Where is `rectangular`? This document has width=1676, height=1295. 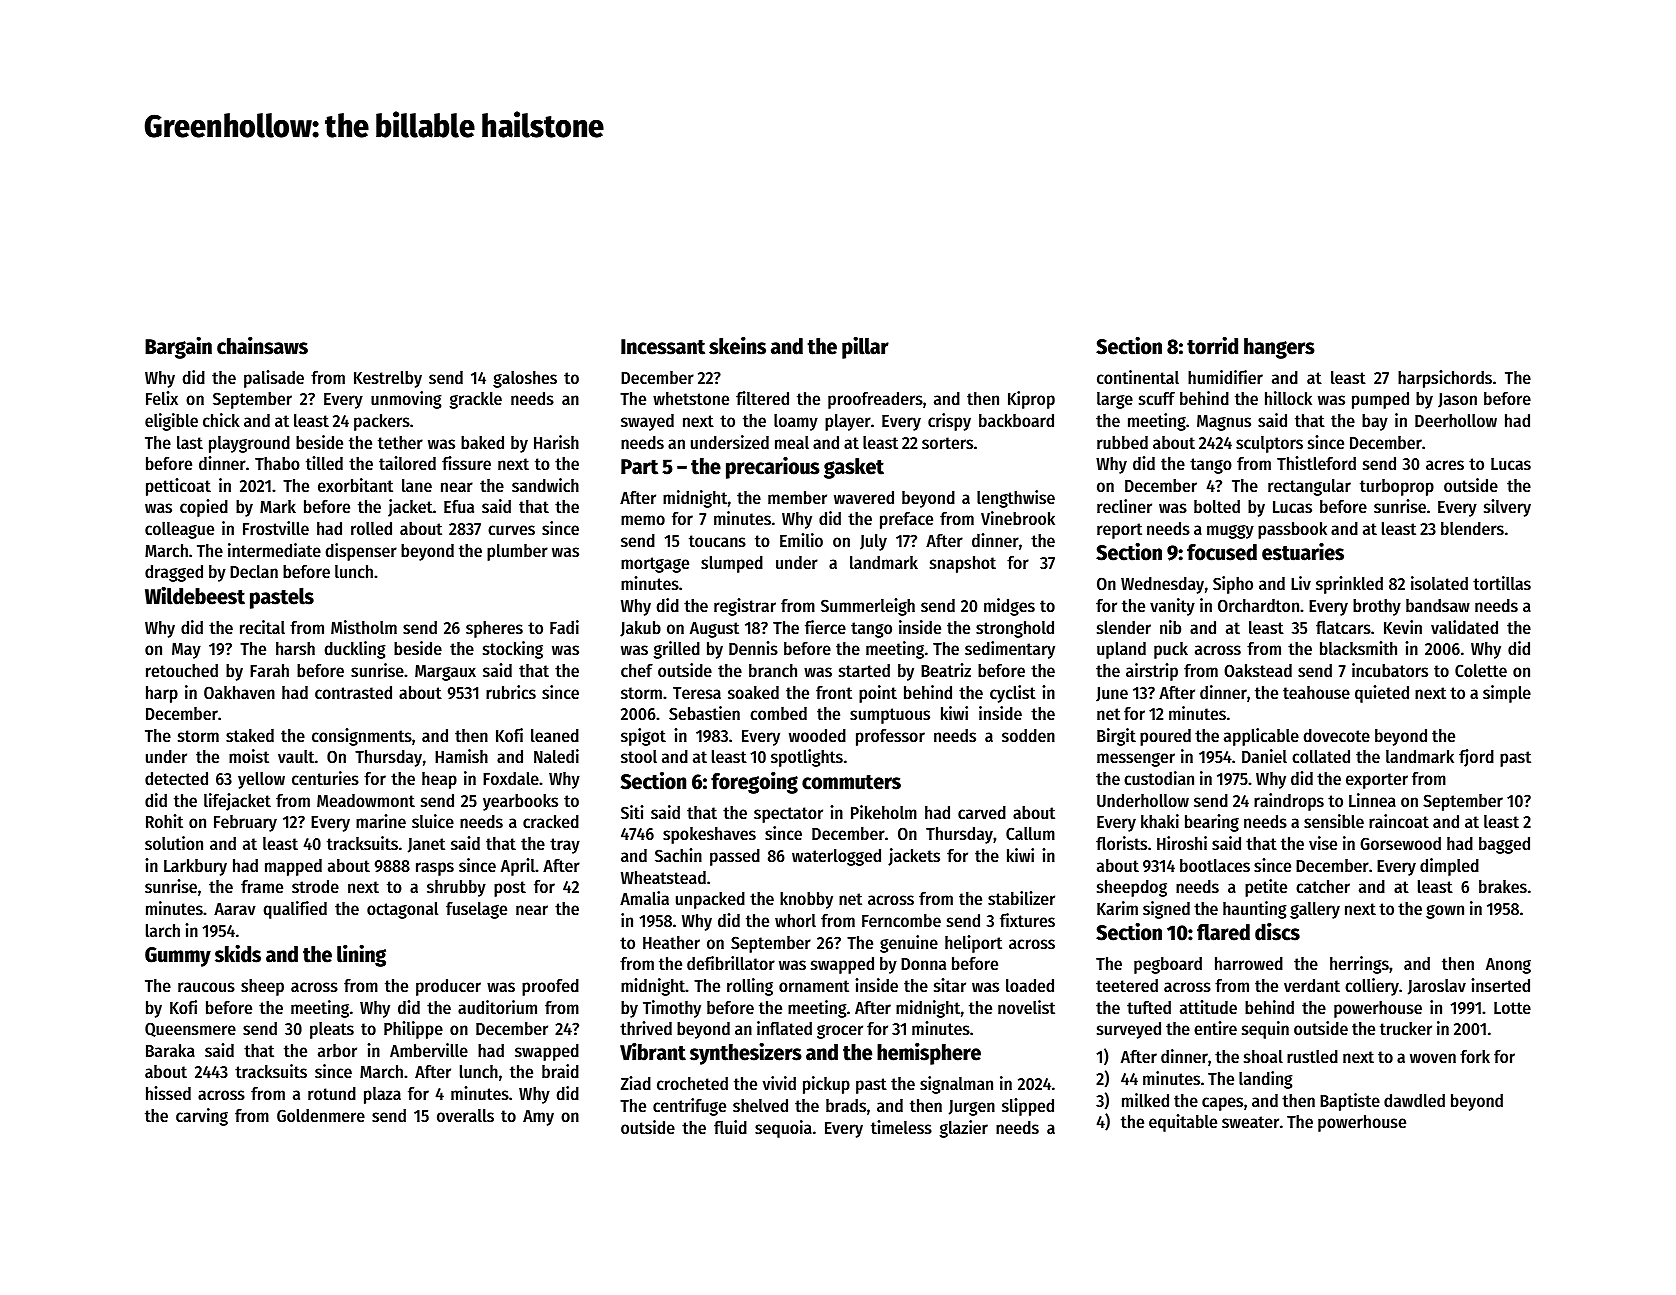 rectangular is located at coordinates (1309, 487).
